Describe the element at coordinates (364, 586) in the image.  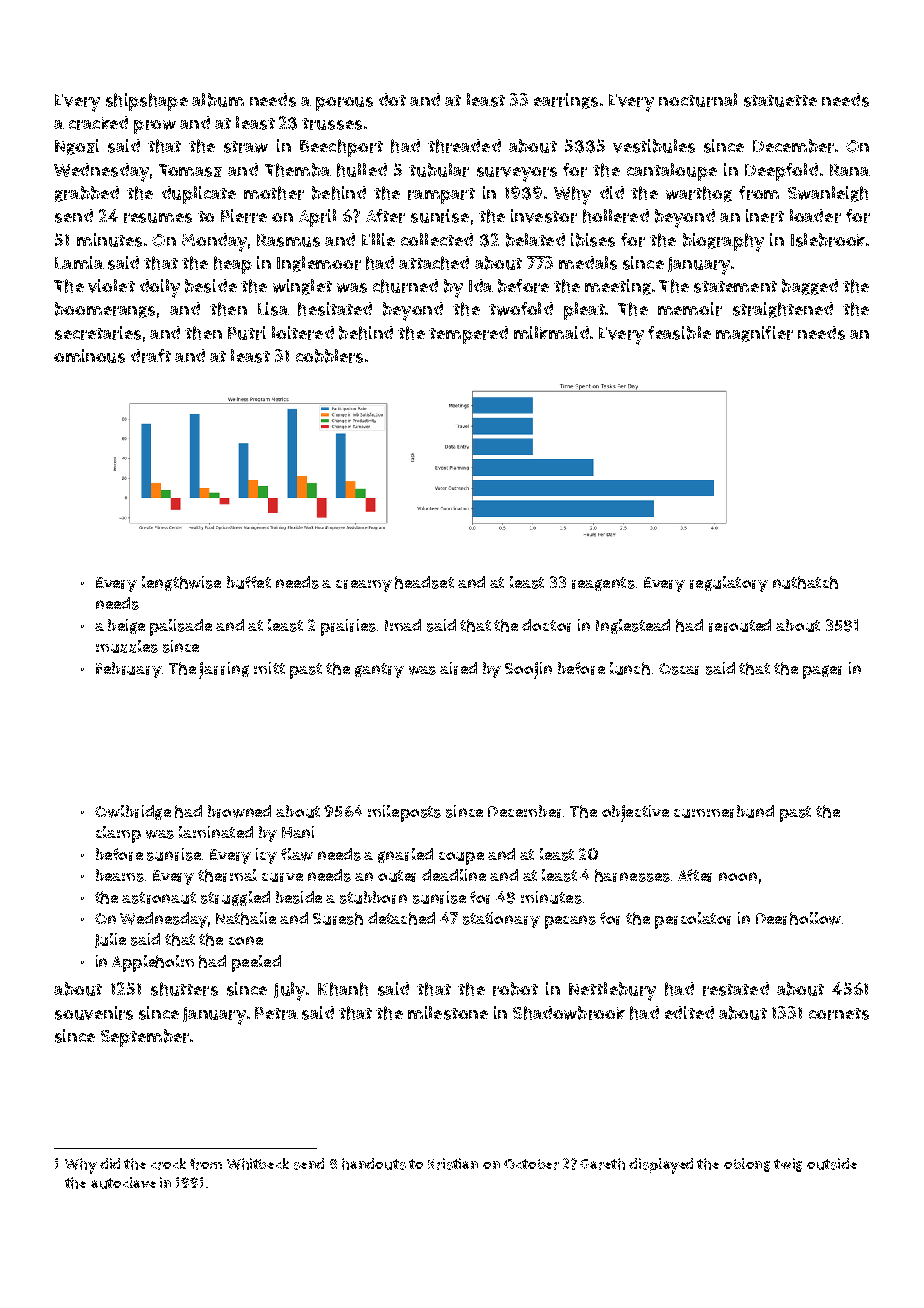
I see `creamy` at that location.
